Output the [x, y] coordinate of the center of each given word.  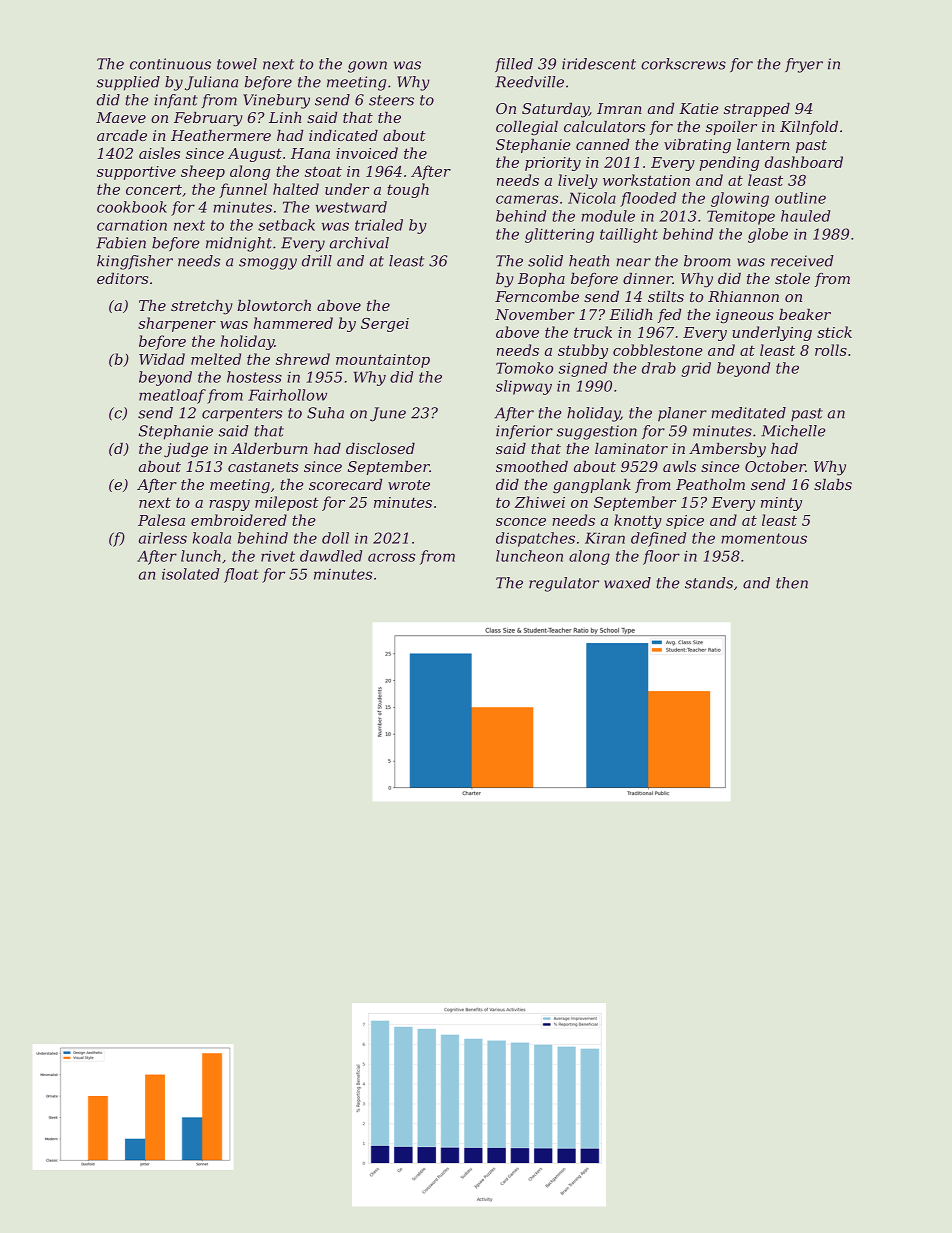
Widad [162, 359]
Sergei [385, 325]
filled [514, 65]
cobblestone [658, 350]
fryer [804, 65]
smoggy [268, 264]
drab [659, 368]
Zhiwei [540, 502]
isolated [190, 574]
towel [237, 64]
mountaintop [383, 361]
